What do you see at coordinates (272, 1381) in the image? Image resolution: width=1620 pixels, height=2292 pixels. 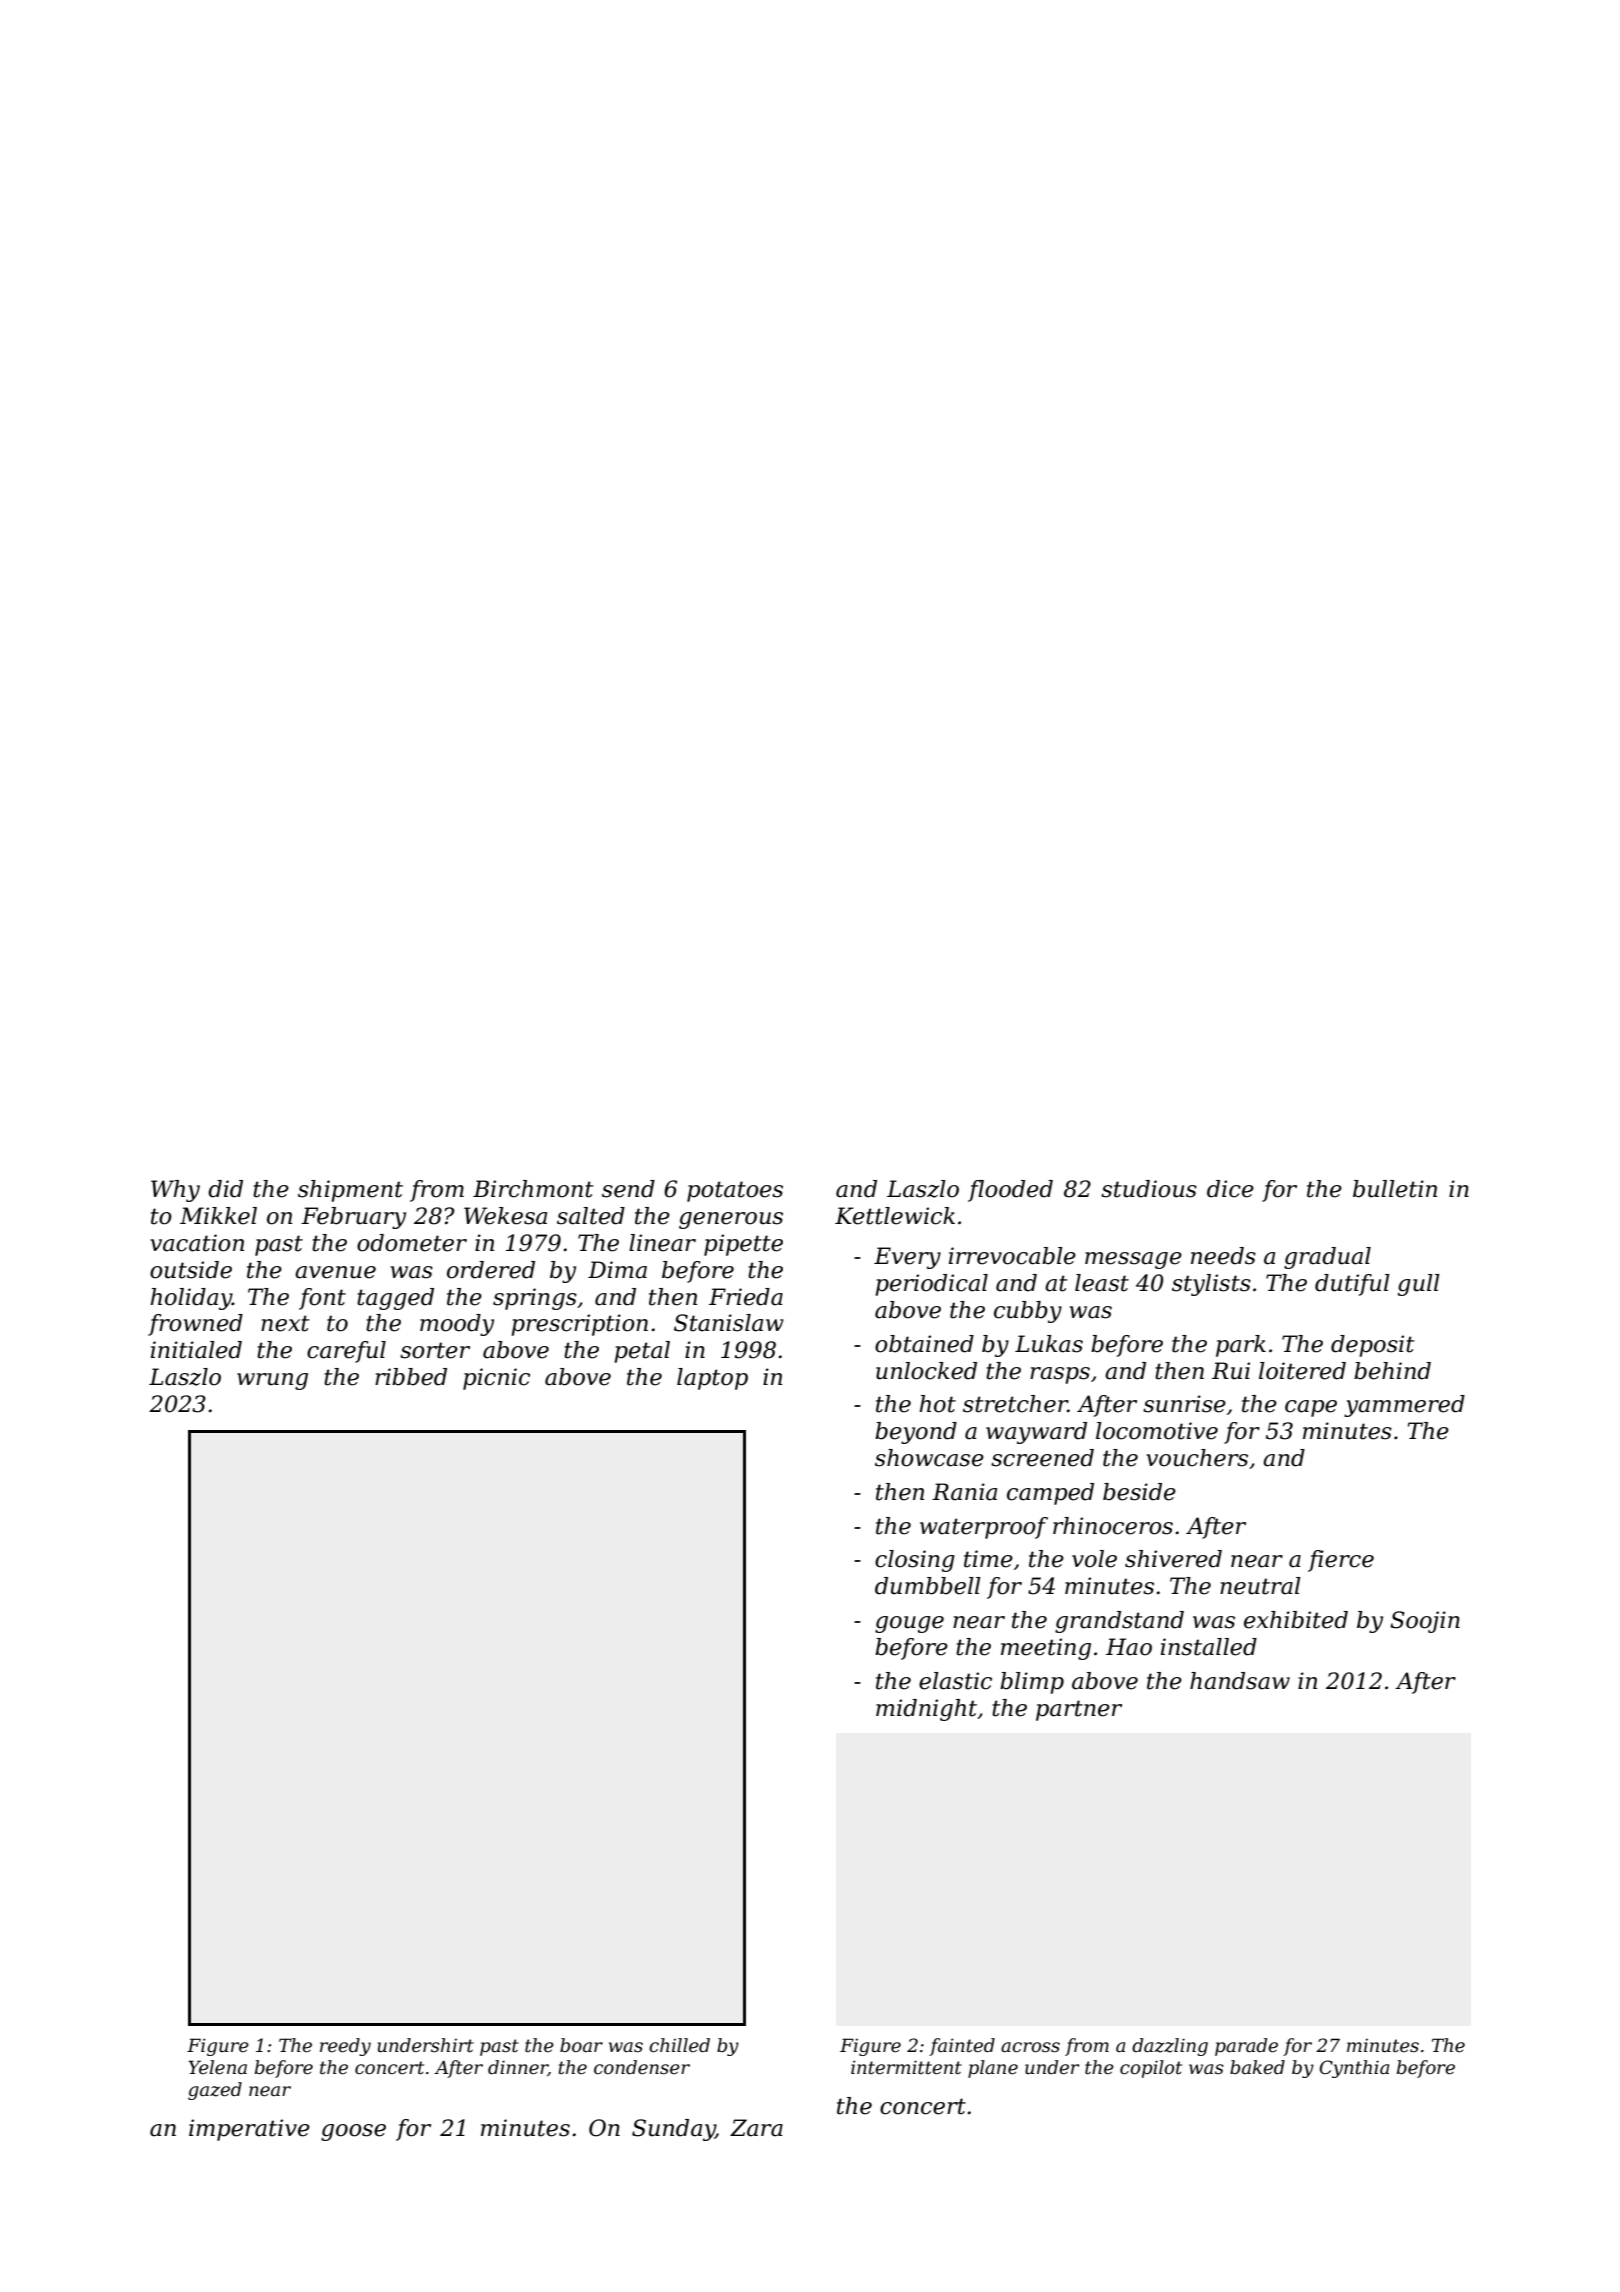 I see `wrung` at bounding box center [272, 1381].
